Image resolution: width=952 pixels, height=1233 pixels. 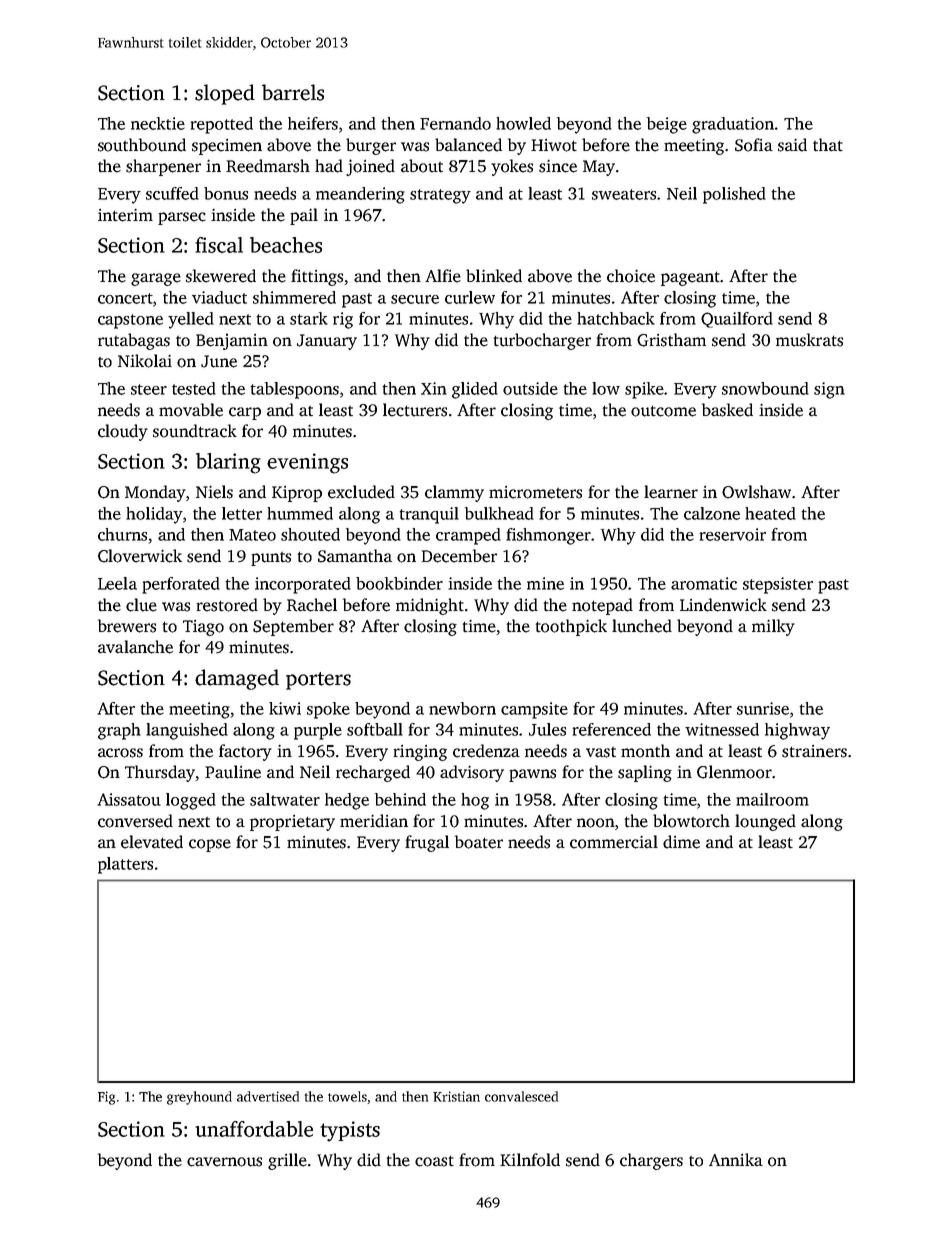 What do you see at coordinates (312, 605) in the screenshot?
I see `Rachel` at bounding box center [312, 605].
